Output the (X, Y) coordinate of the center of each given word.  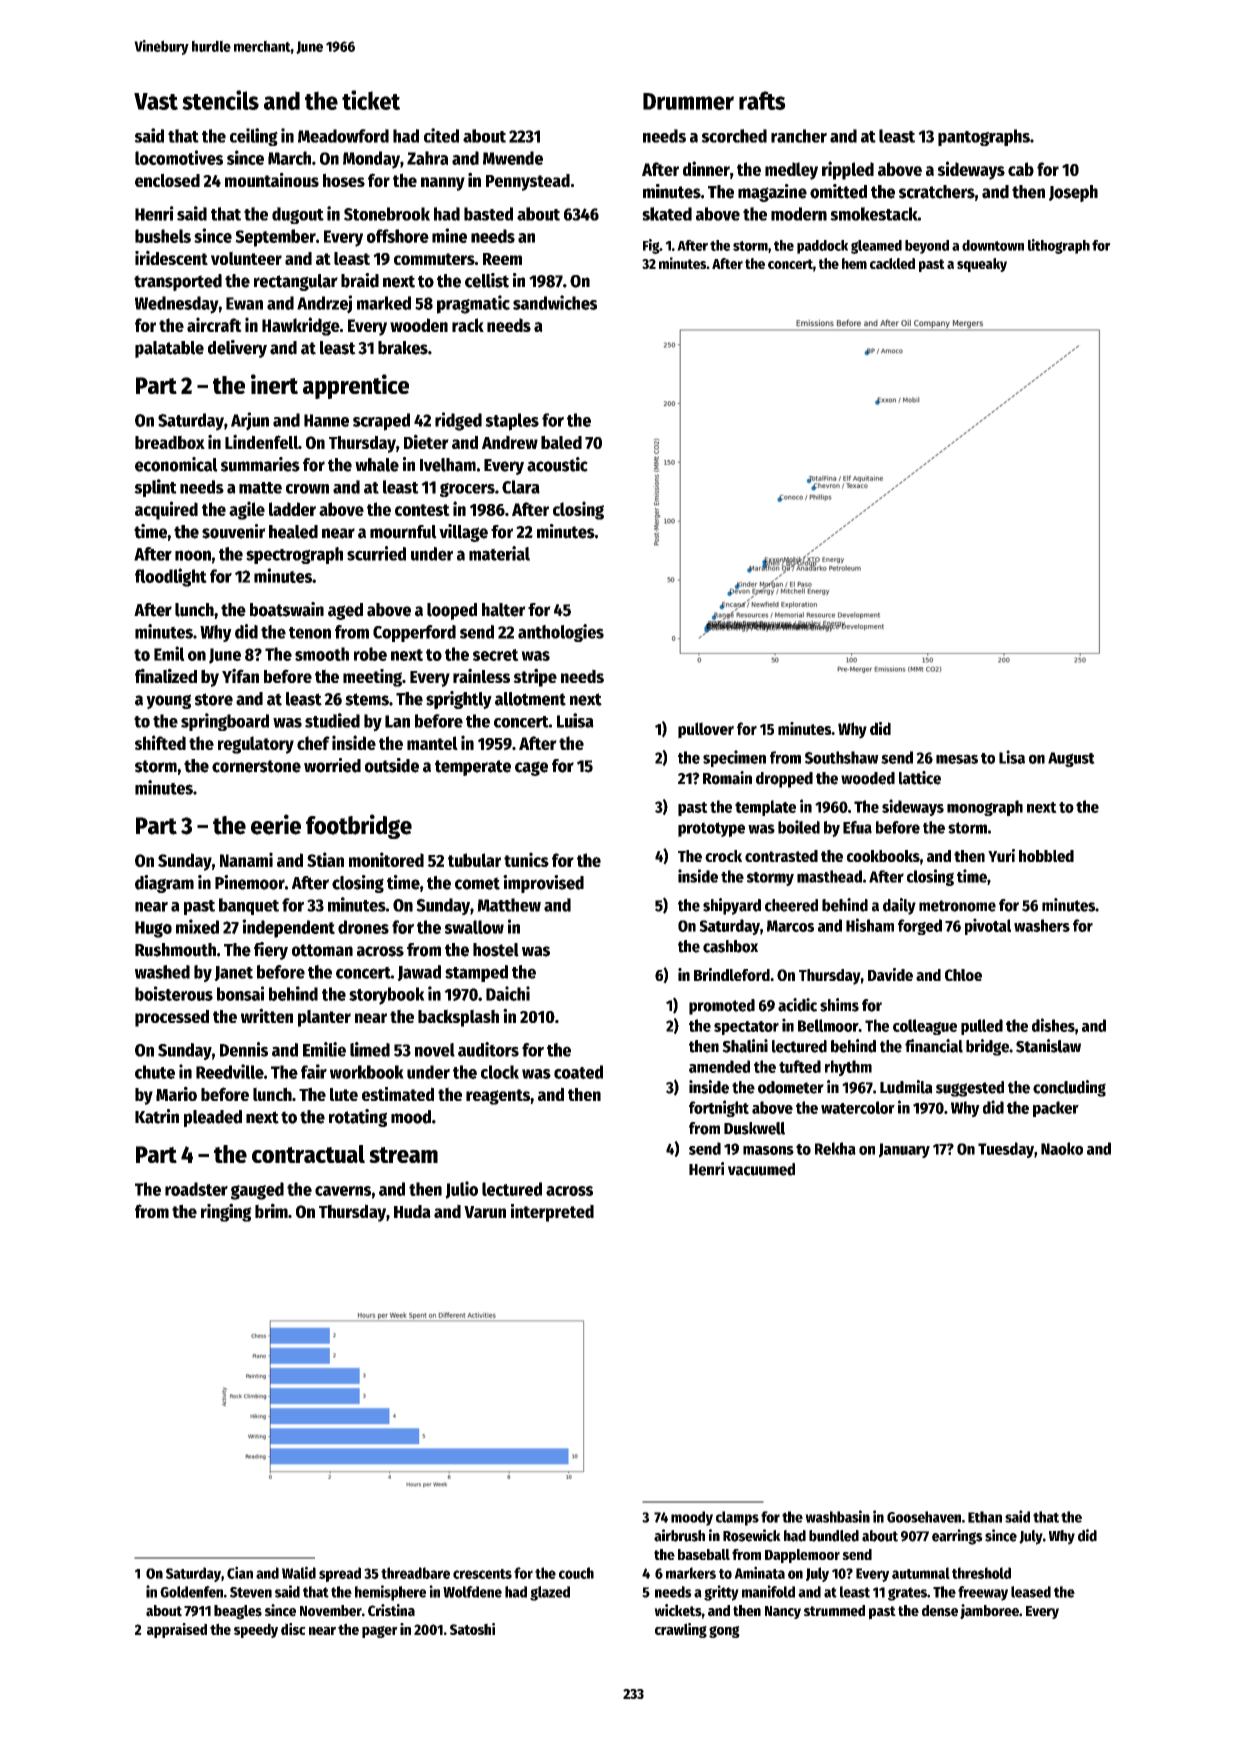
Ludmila (906, 1087)
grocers (467, 490)
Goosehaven (924, 1517)
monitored (386, 859)
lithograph (1059, 246)
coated (578, 1072)
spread (340, 1574)
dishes (1053, 1025)
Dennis (244, 1049)
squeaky (982, 265)
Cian (240, 1572)
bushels (163, 236)
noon (193, 555)
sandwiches (555, 302)
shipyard (732, 906)
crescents (482, 1574)
